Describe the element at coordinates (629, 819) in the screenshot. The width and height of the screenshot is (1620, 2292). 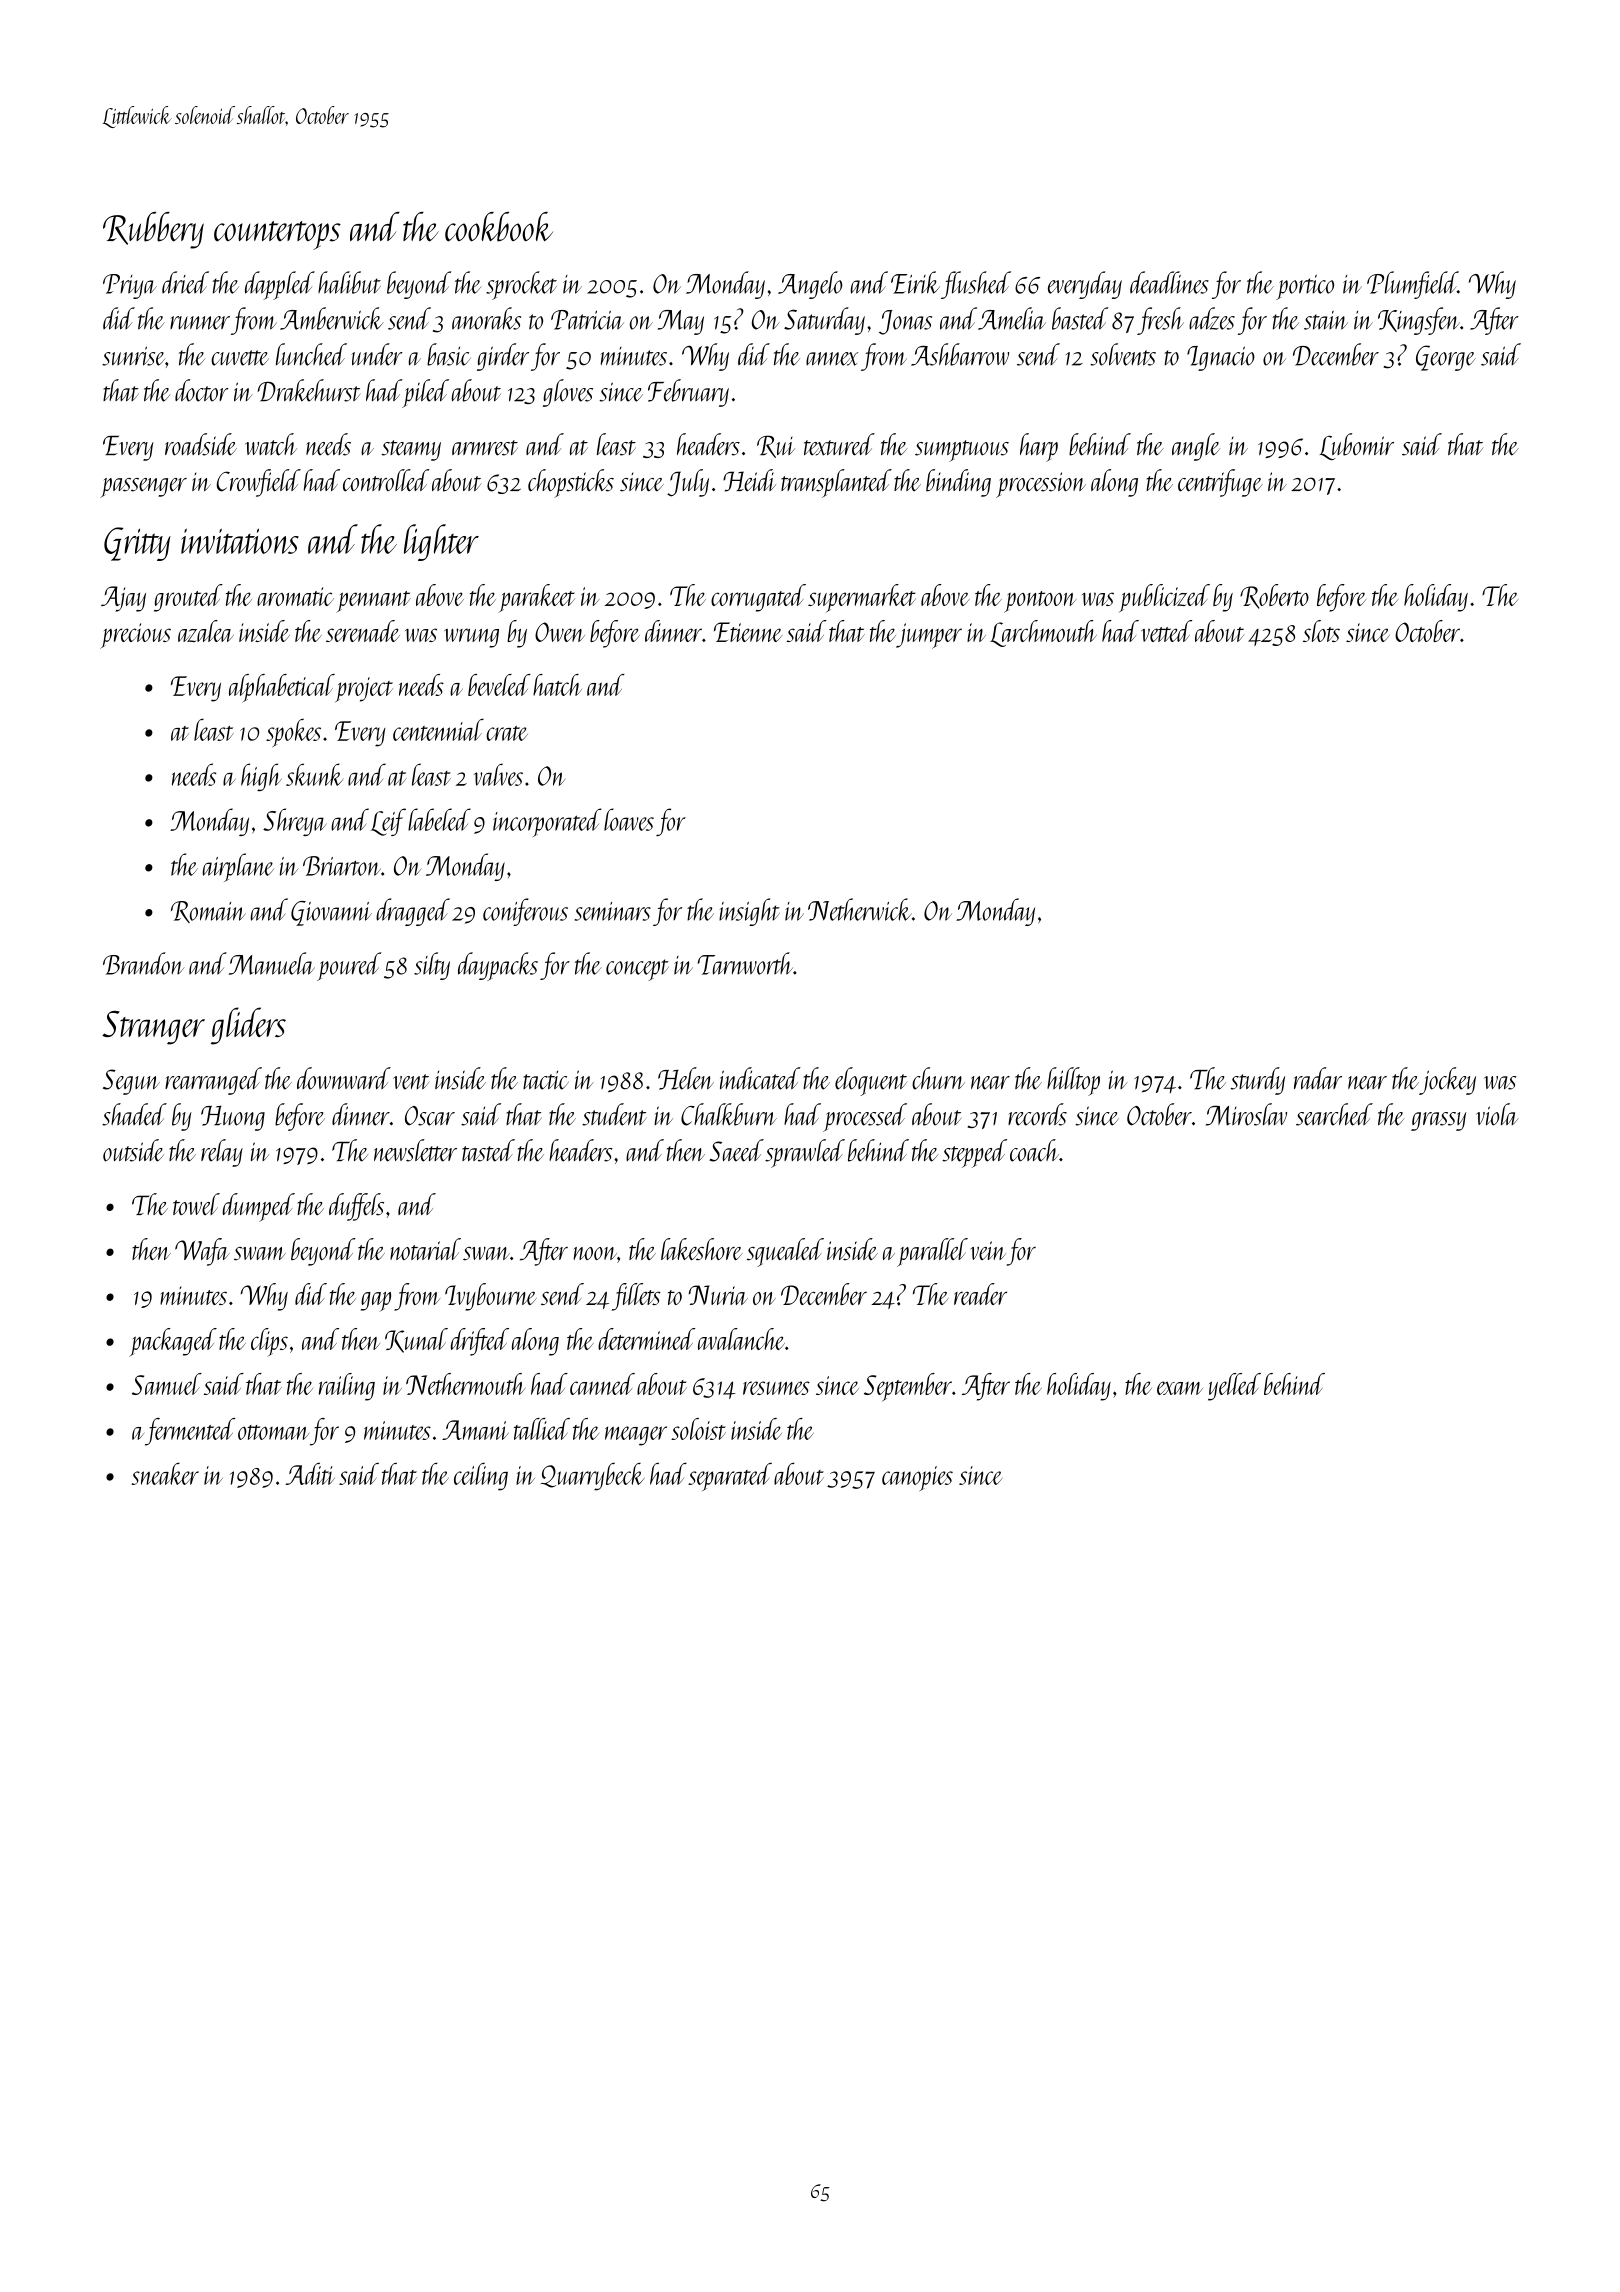
I see `loaves` at that location.
